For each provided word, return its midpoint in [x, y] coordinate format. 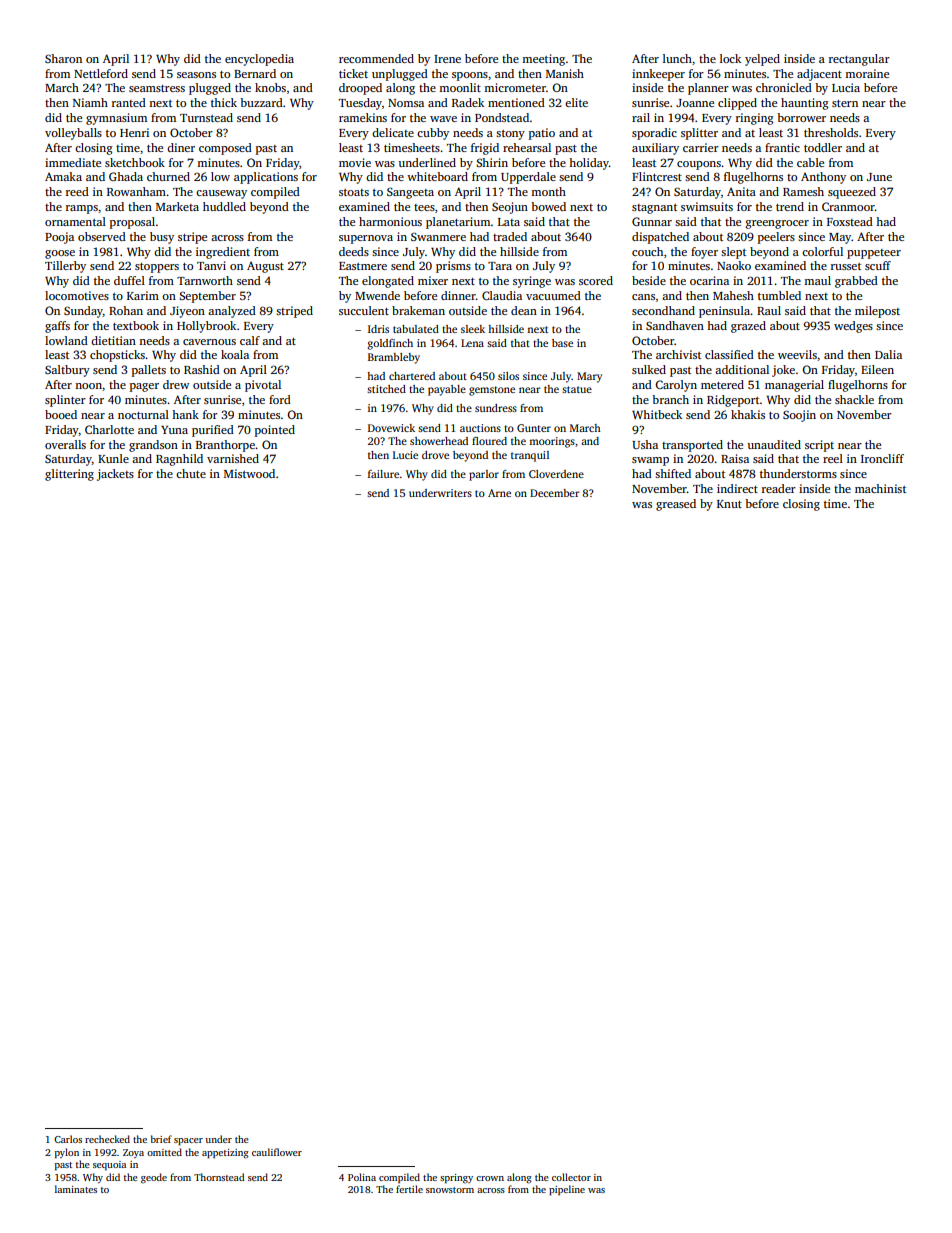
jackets [115, 475]
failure [383, 474]
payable [447, 390]
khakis [748, 414]
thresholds [831, 132]
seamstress [157, 88]
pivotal [263, 386]
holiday [589, 164]
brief [161, 1139]
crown [490, 1178]
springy [456, 1179]
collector [571, 1177]
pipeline [567, 1190]
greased [676, 505]
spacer [188, 1142]
